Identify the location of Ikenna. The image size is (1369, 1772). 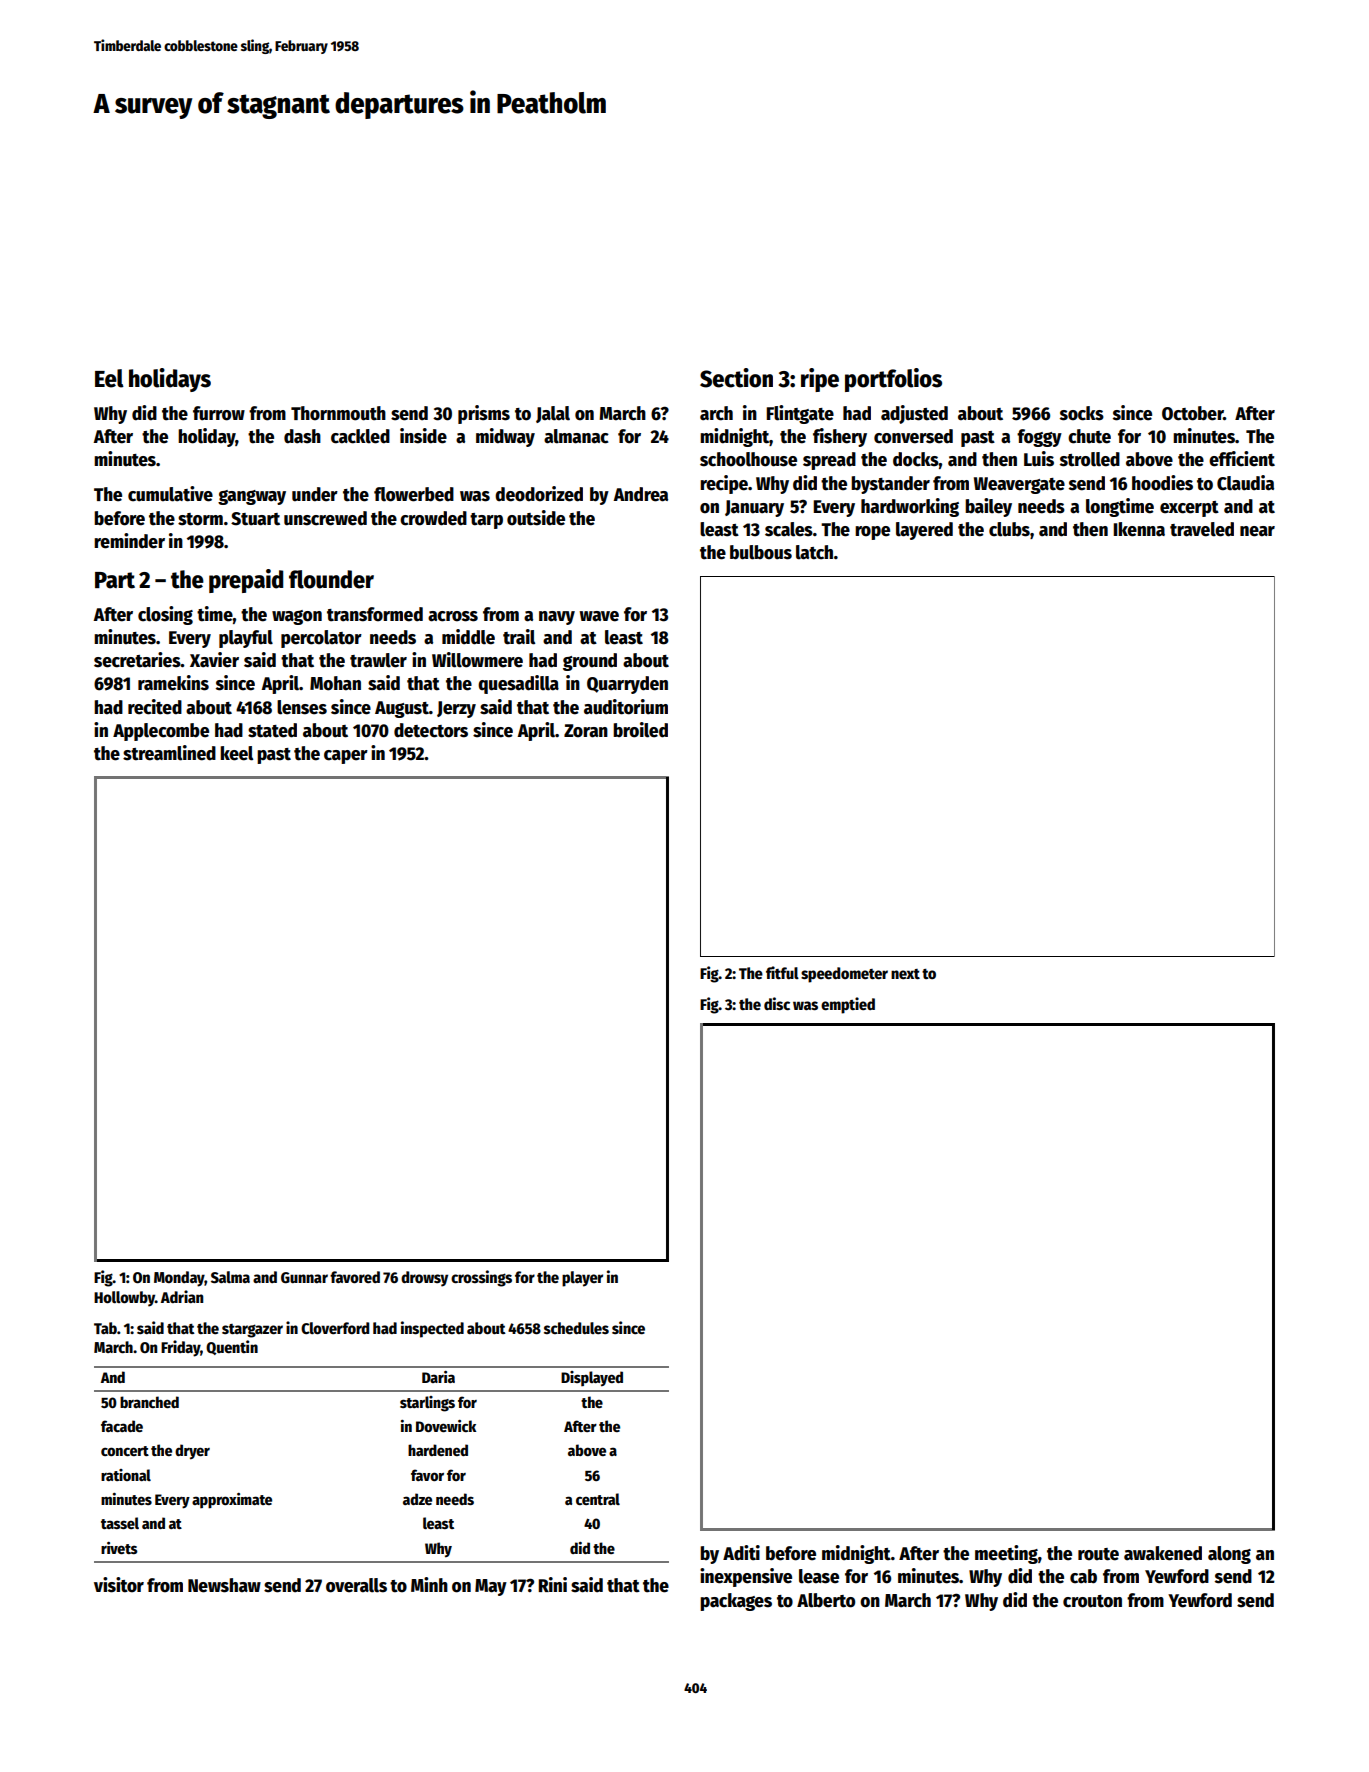
(1139, 529).
